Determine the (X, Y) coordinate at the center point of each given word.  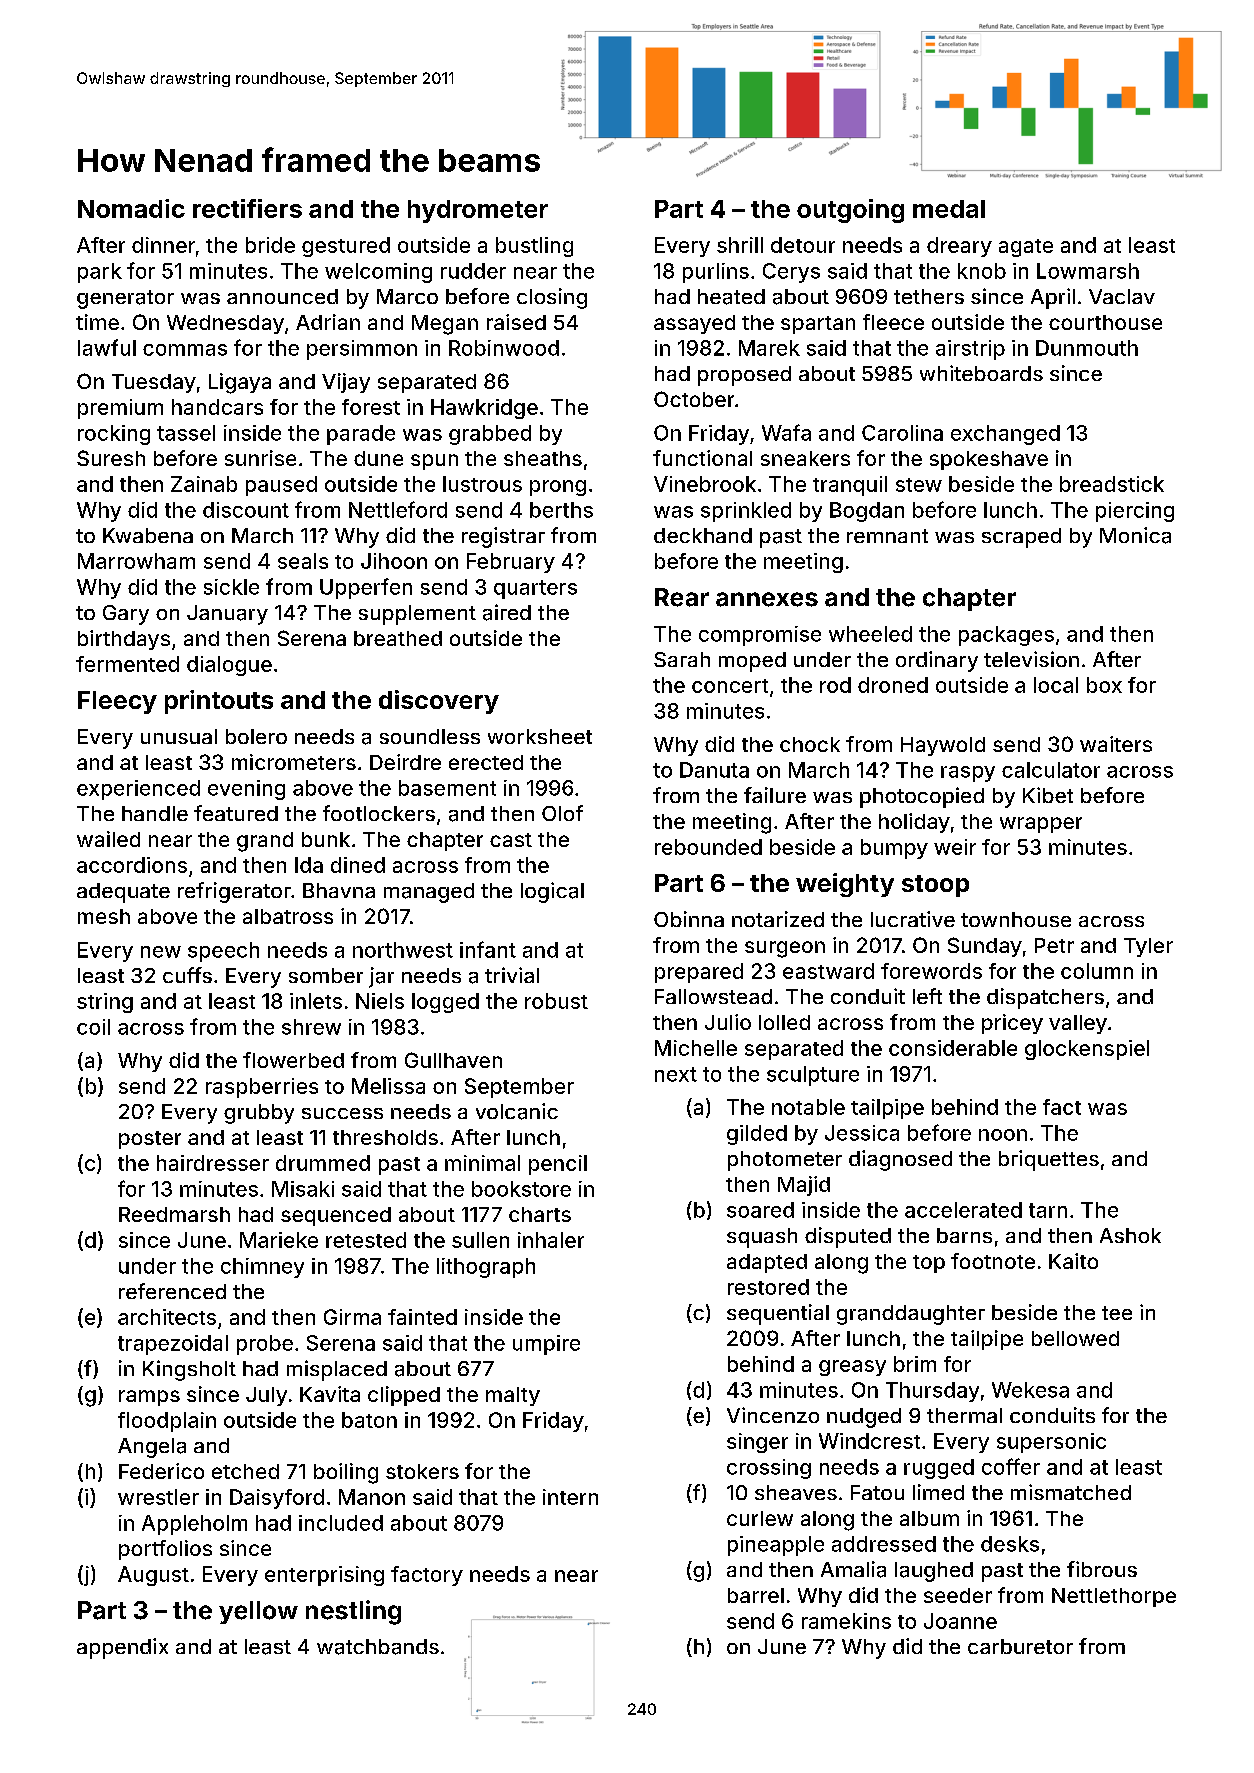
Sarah (682, 659)
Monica (1135, 535)
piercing (1135, 512)
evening (246, 790)
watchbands (378, 1647)
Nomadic (131, 208)
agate (1026, 248)
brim (915, 1364)
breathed (398, 638)
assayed (694, 324)
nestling (353, 1612)
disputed (848, 1237)
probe (265, 1345)
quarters (535, 589)
